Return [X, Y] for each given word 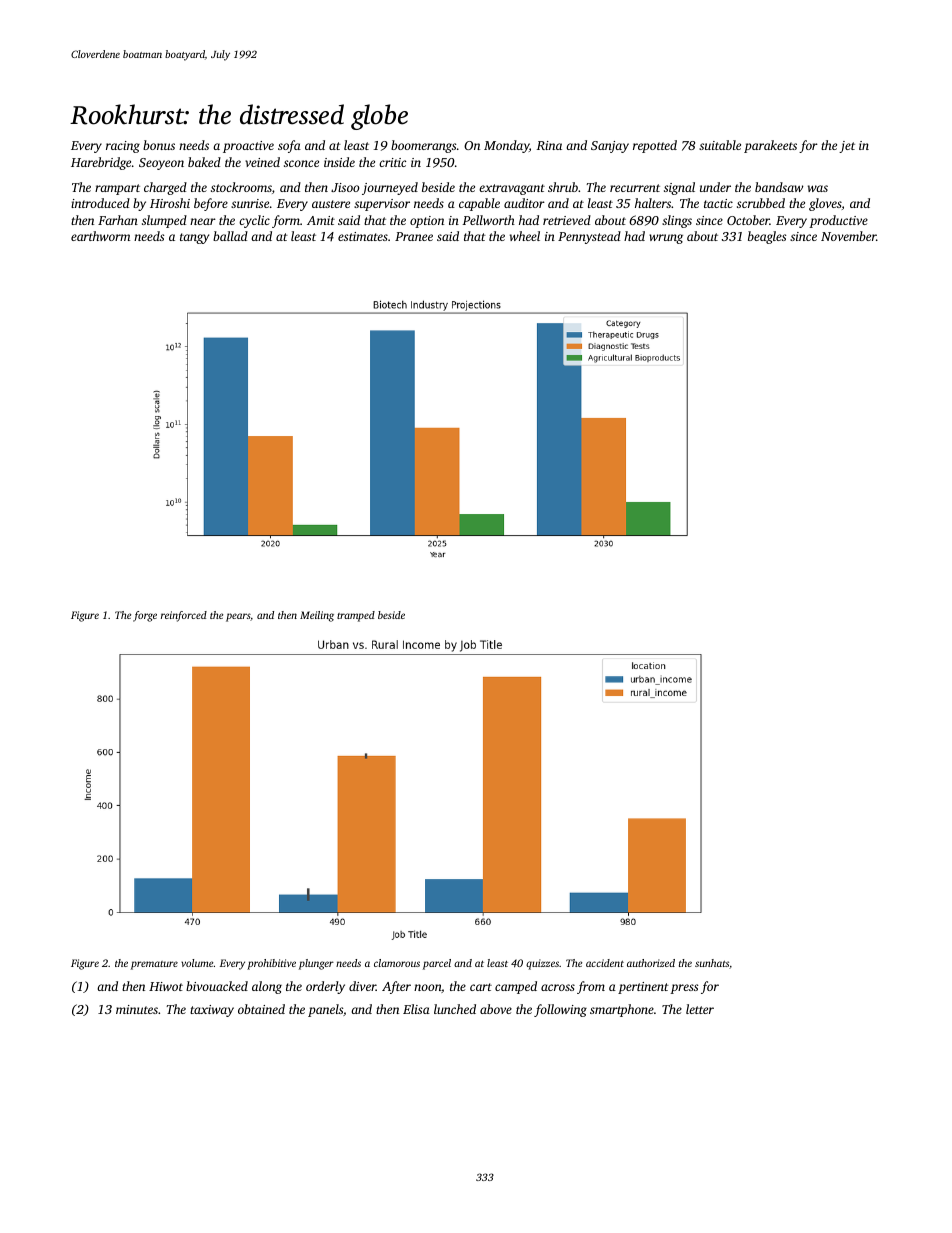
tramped [356, 616]
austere [331, 204]
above [496, 1009]
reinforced [184, 616]
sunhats [712, 963]
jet [847, 147]
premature [154, 965]
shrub [563, 187]
